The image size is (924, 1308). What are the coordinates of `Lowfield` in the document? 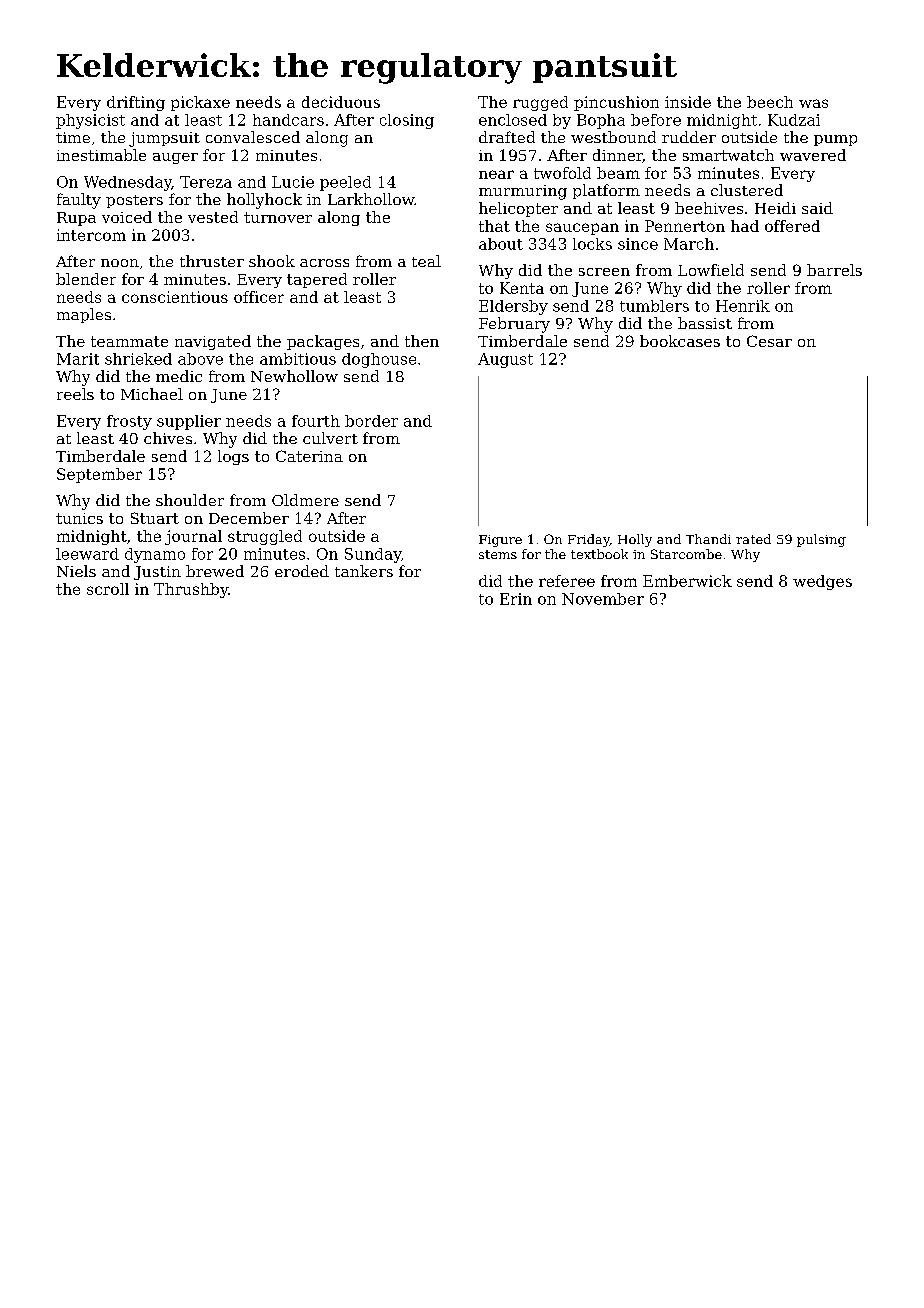 It's located at (711, 270).
